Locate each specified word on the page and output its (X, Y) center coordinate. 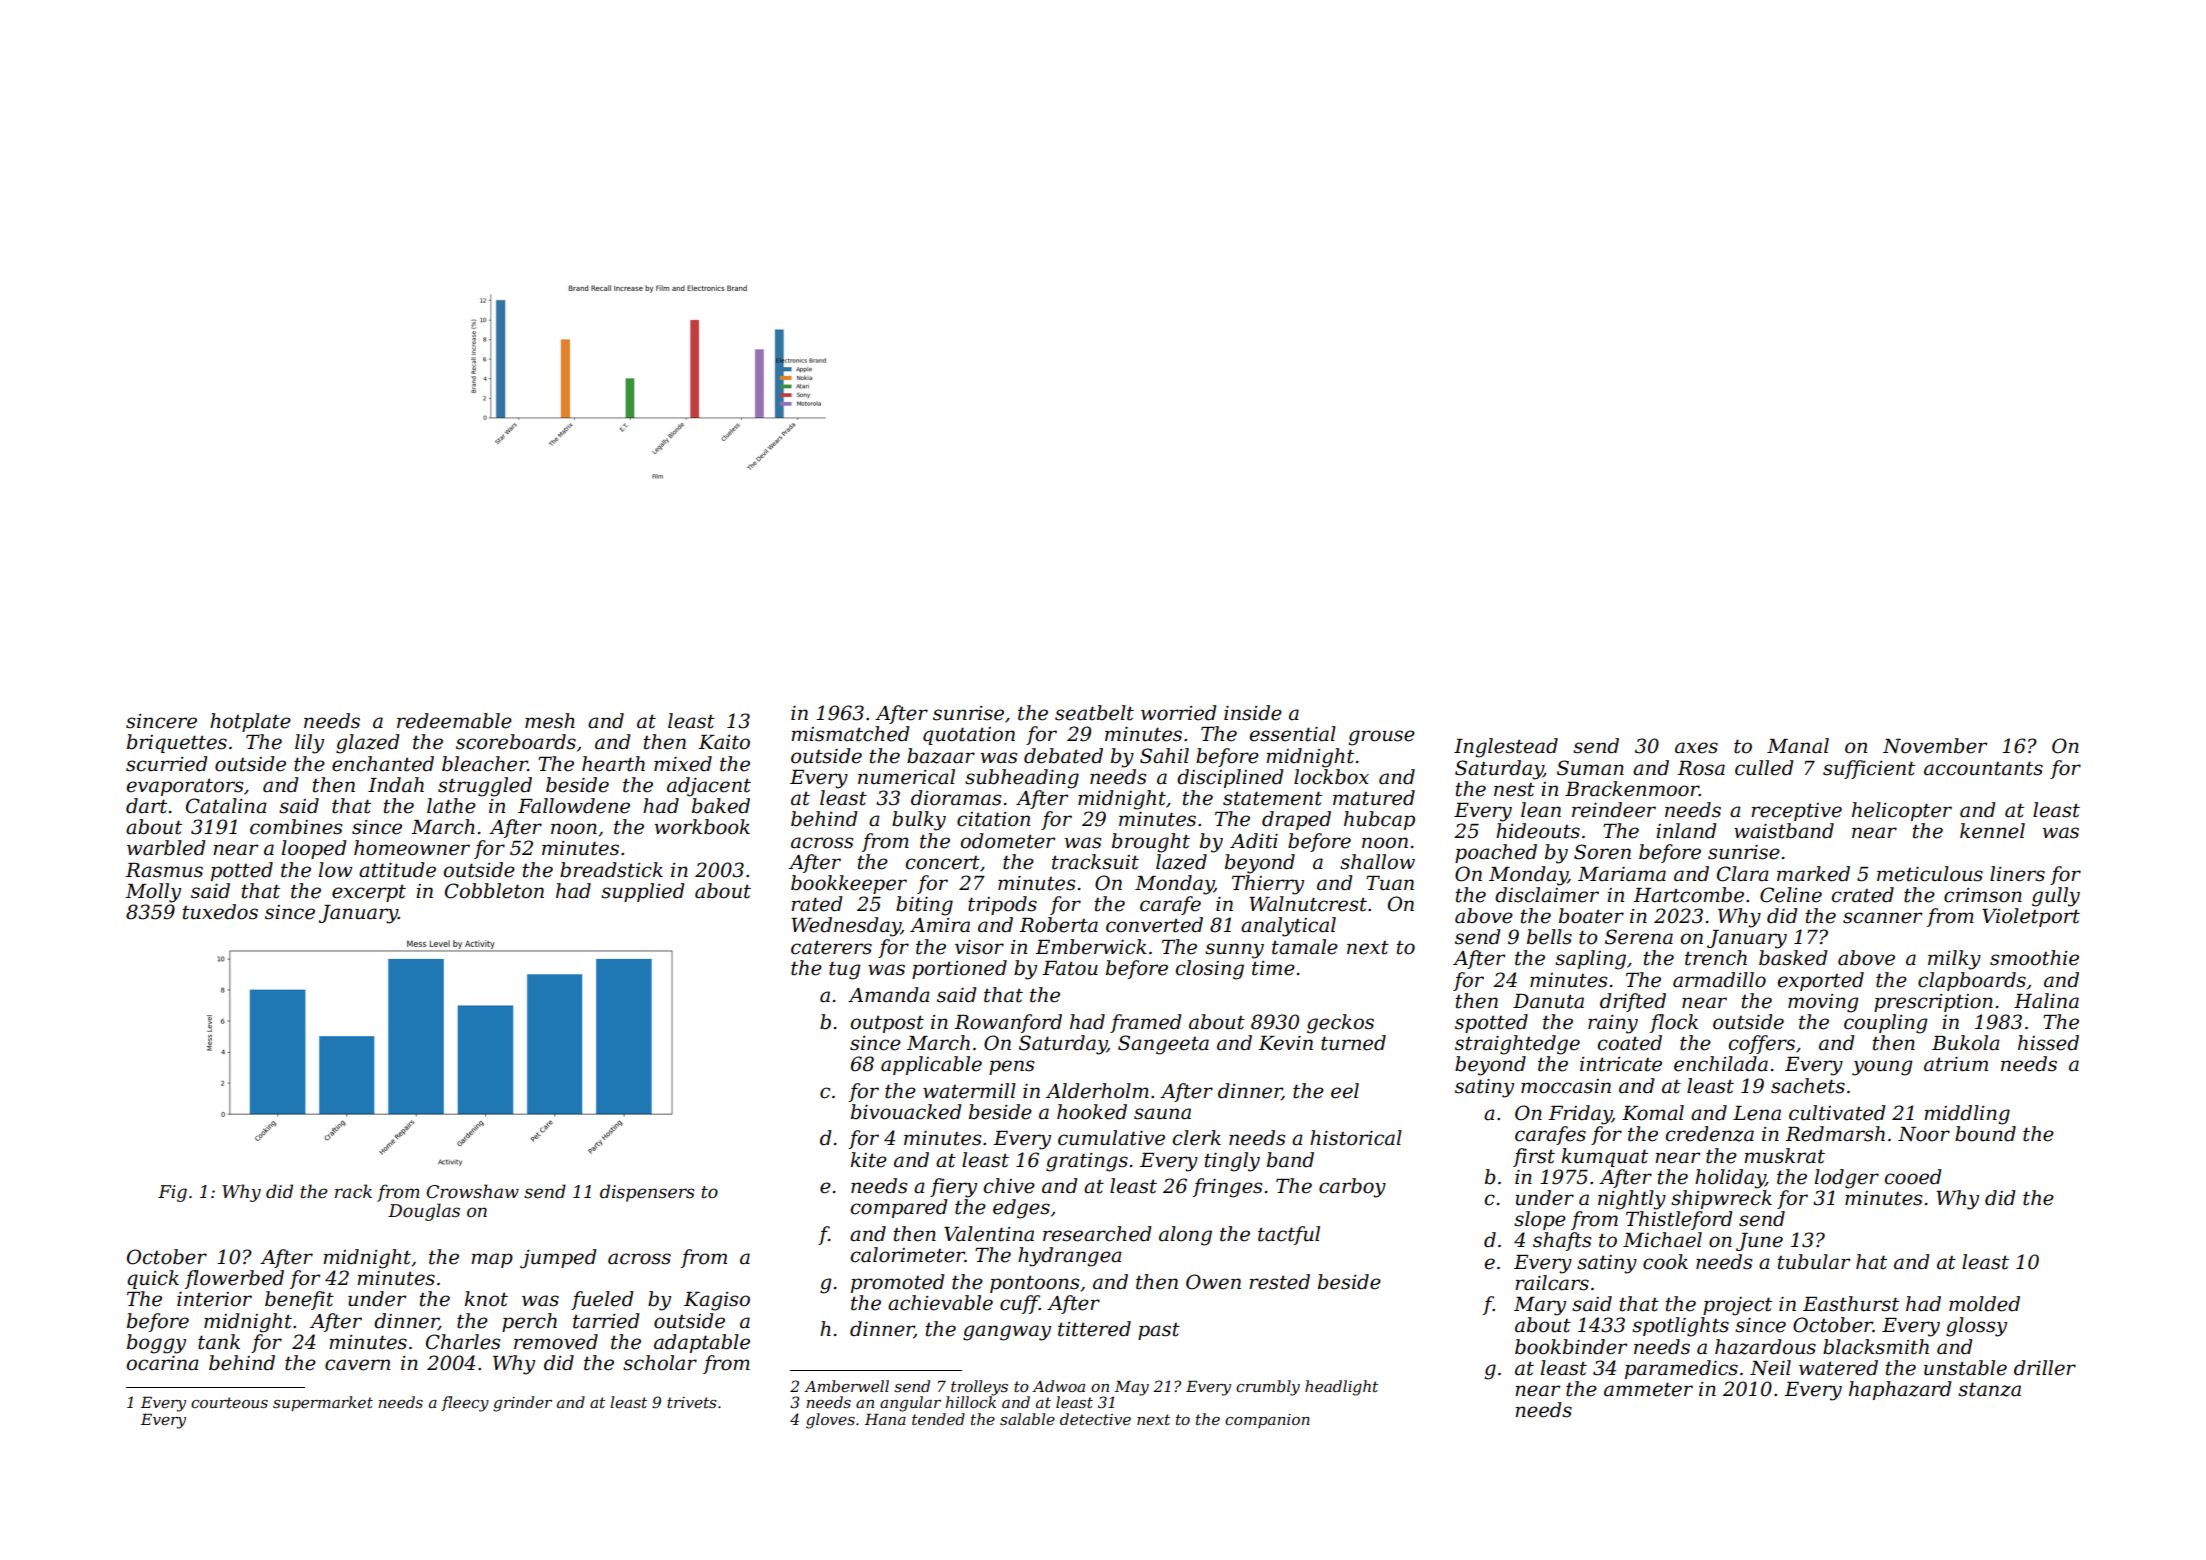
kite (869, 1160)
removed (556, 1342)
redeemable (454, 721)
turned (1353, 1043)
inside (1253, 713)
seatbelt (1094, 713)
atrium (1956, 1064)
